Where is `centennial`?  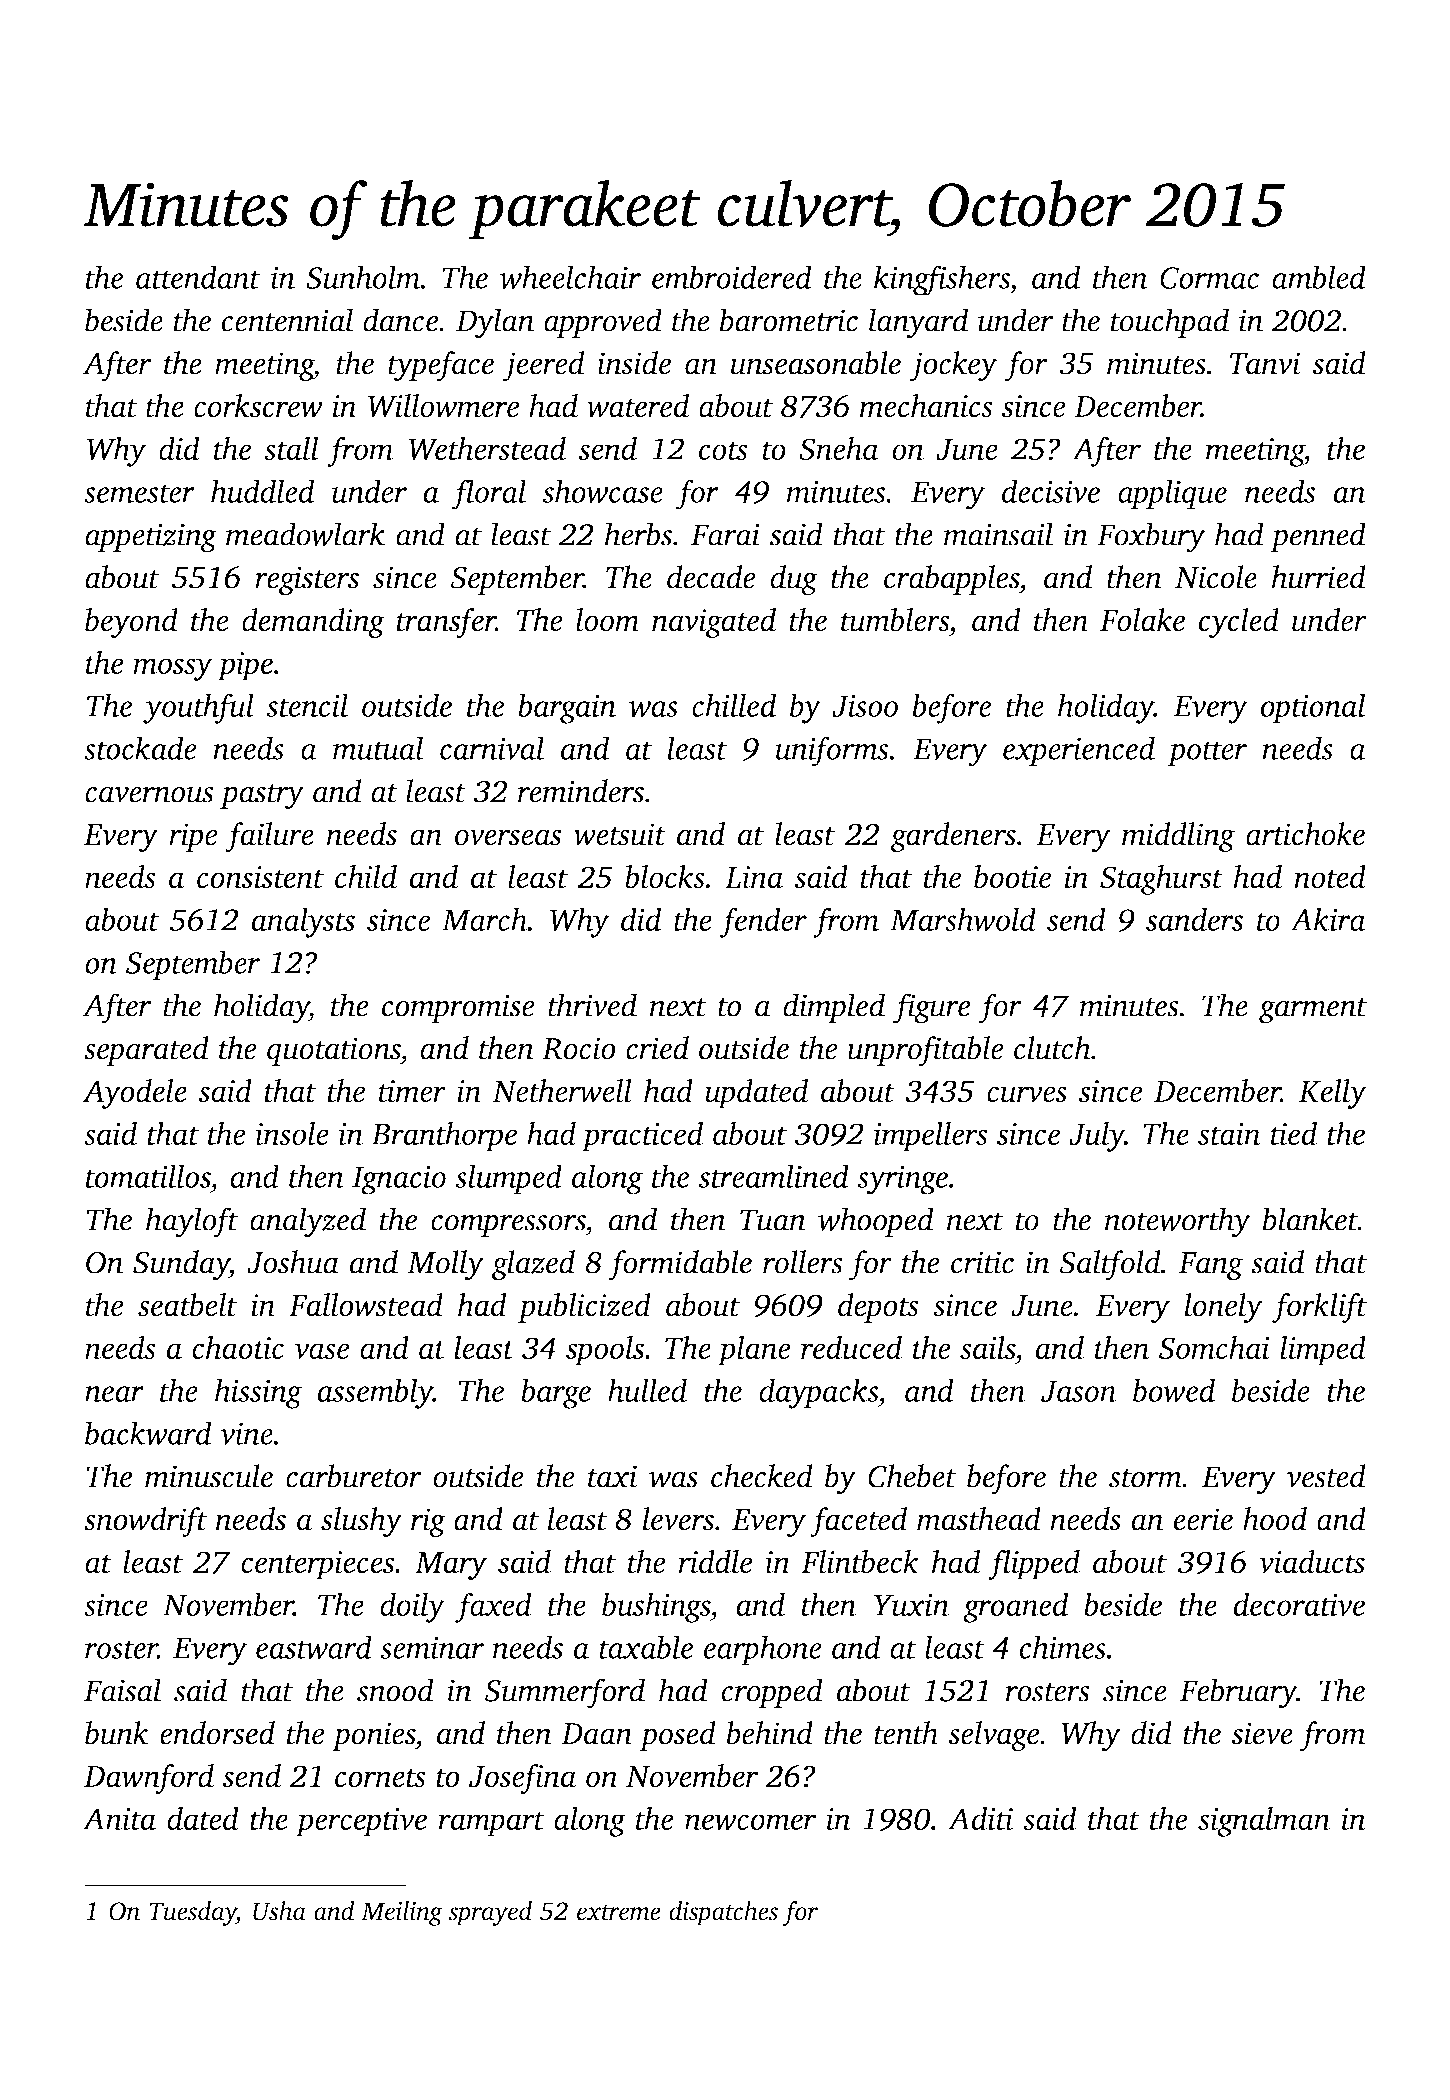
centennial is located at coordinates (287, 320).
